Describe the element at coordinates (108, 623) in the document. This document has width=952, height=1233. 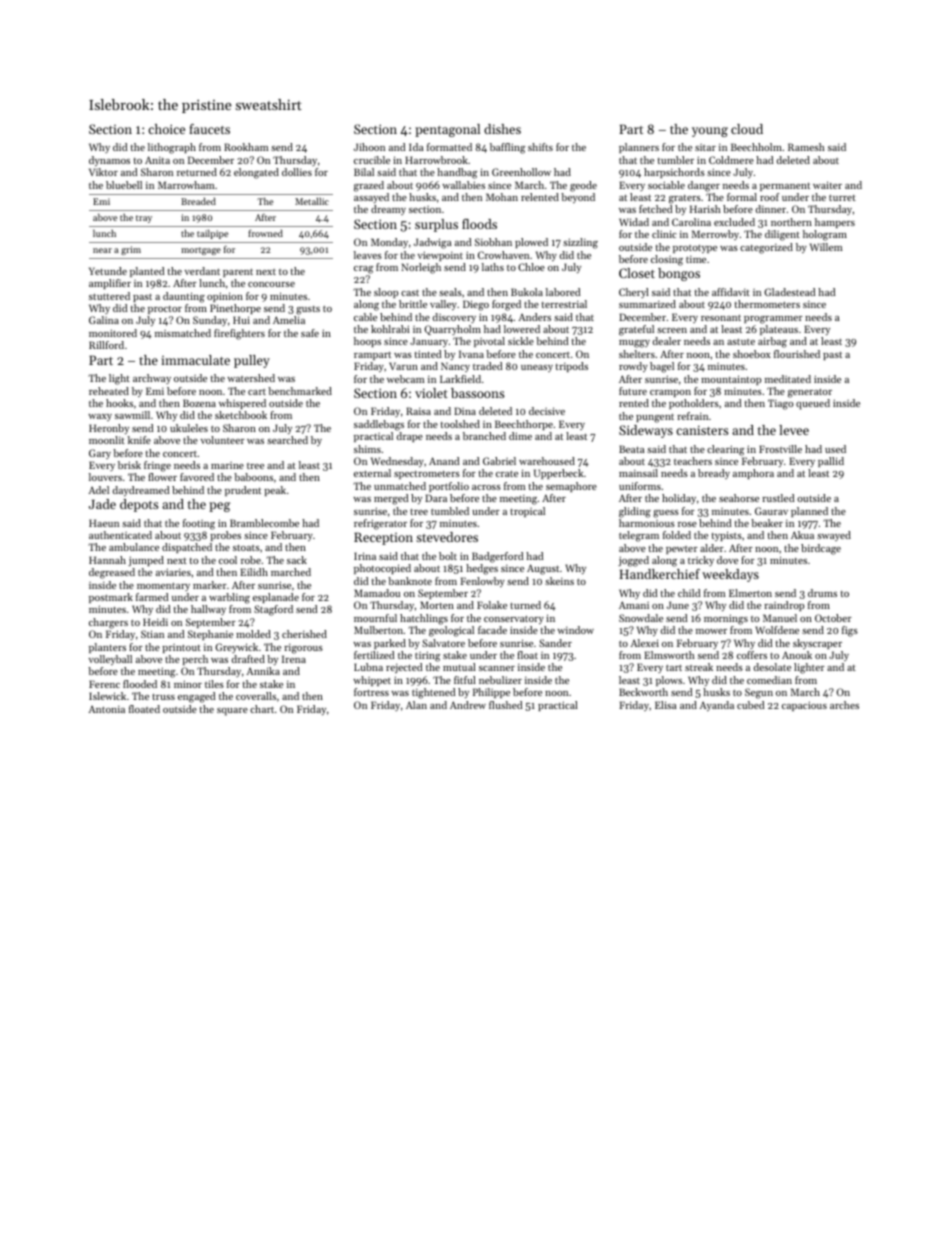
I see `chargers` at that location.
